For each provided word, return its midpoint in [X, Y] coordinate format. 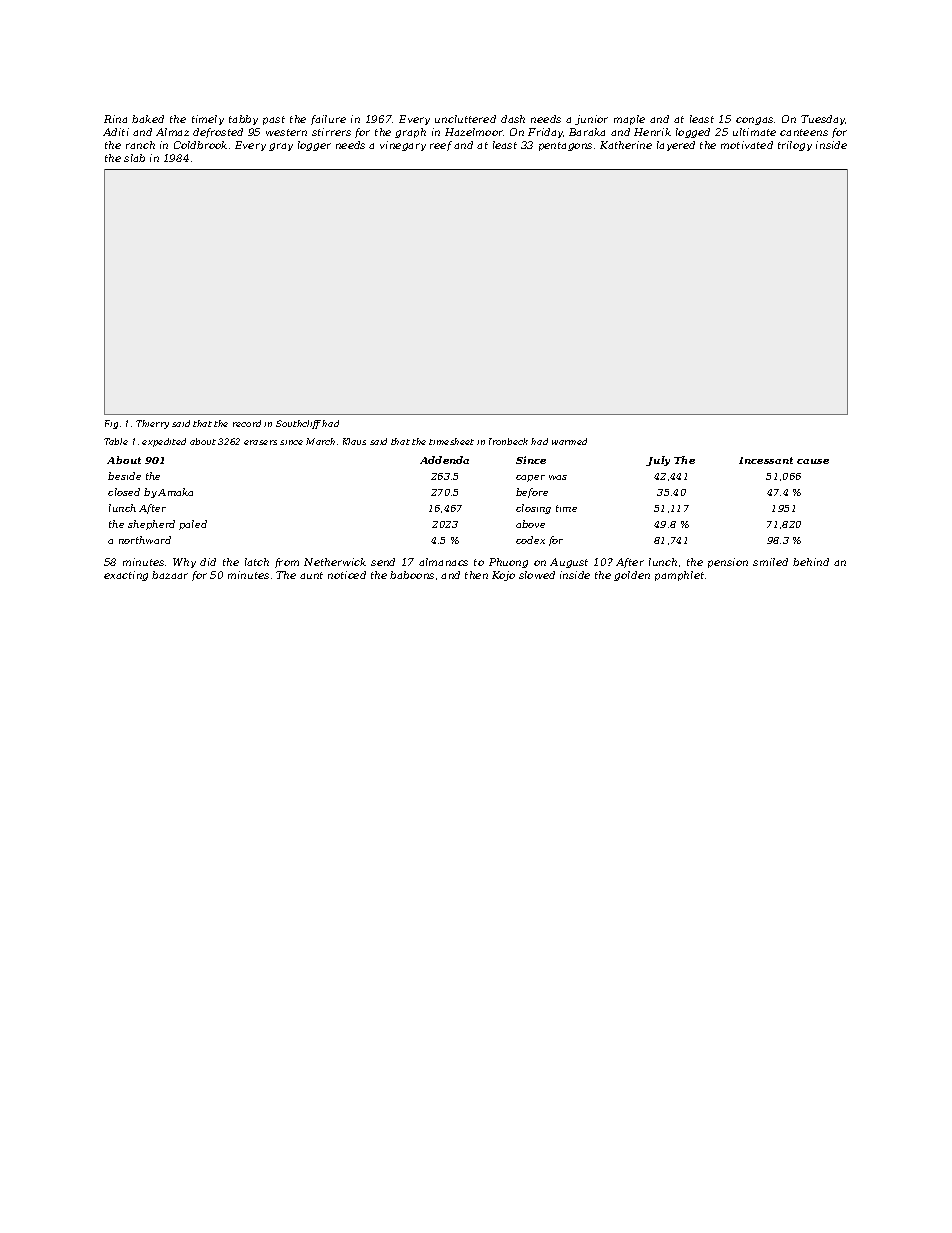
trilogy [795, 146]
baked [148, 119]
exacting [126, 576]
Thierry [152, 424]
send [383, 562]
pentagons [565, 146]
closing [533, 509]
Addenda [444, 460]
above [530, 524]
